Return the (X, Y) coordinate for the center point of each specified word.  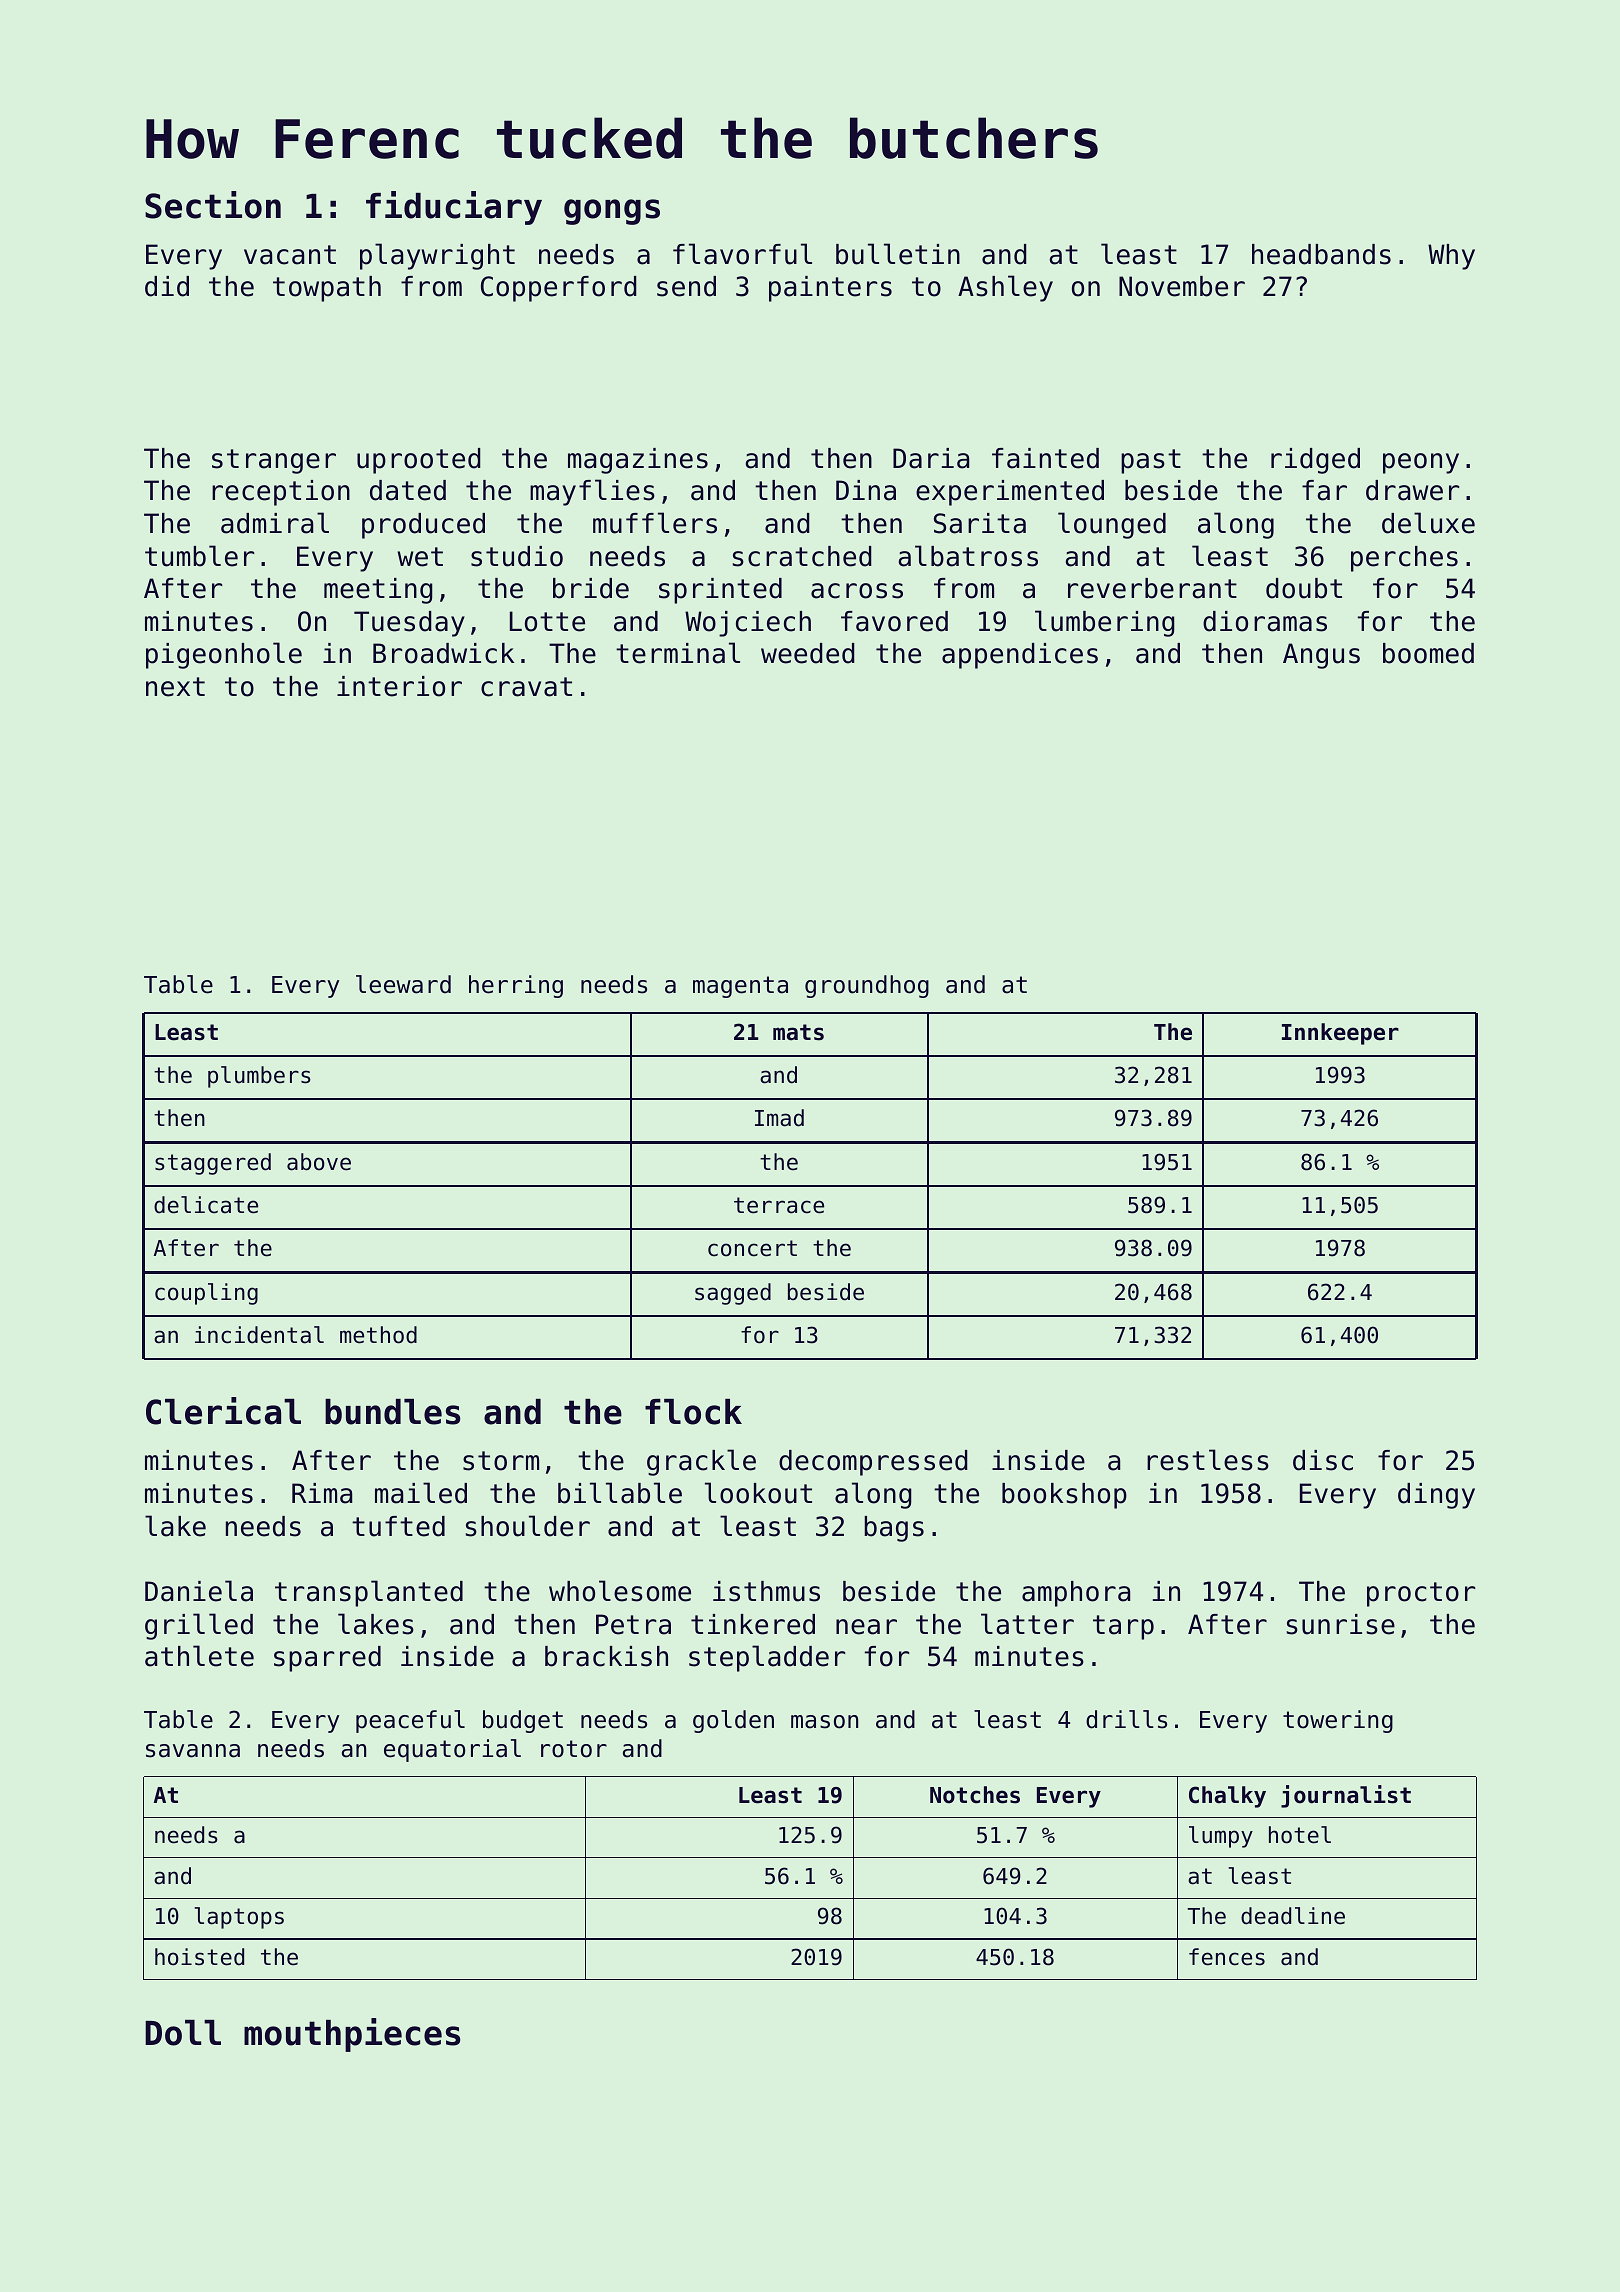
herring (516, 986)
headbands (1321, 254)
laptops (239, 1918)
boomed (1428, 653)
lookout (758, 1493)
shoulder (528, 1526)
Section (213, 205)
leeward (403, 984)
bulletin (898, 254)
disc (1323, 1460)
